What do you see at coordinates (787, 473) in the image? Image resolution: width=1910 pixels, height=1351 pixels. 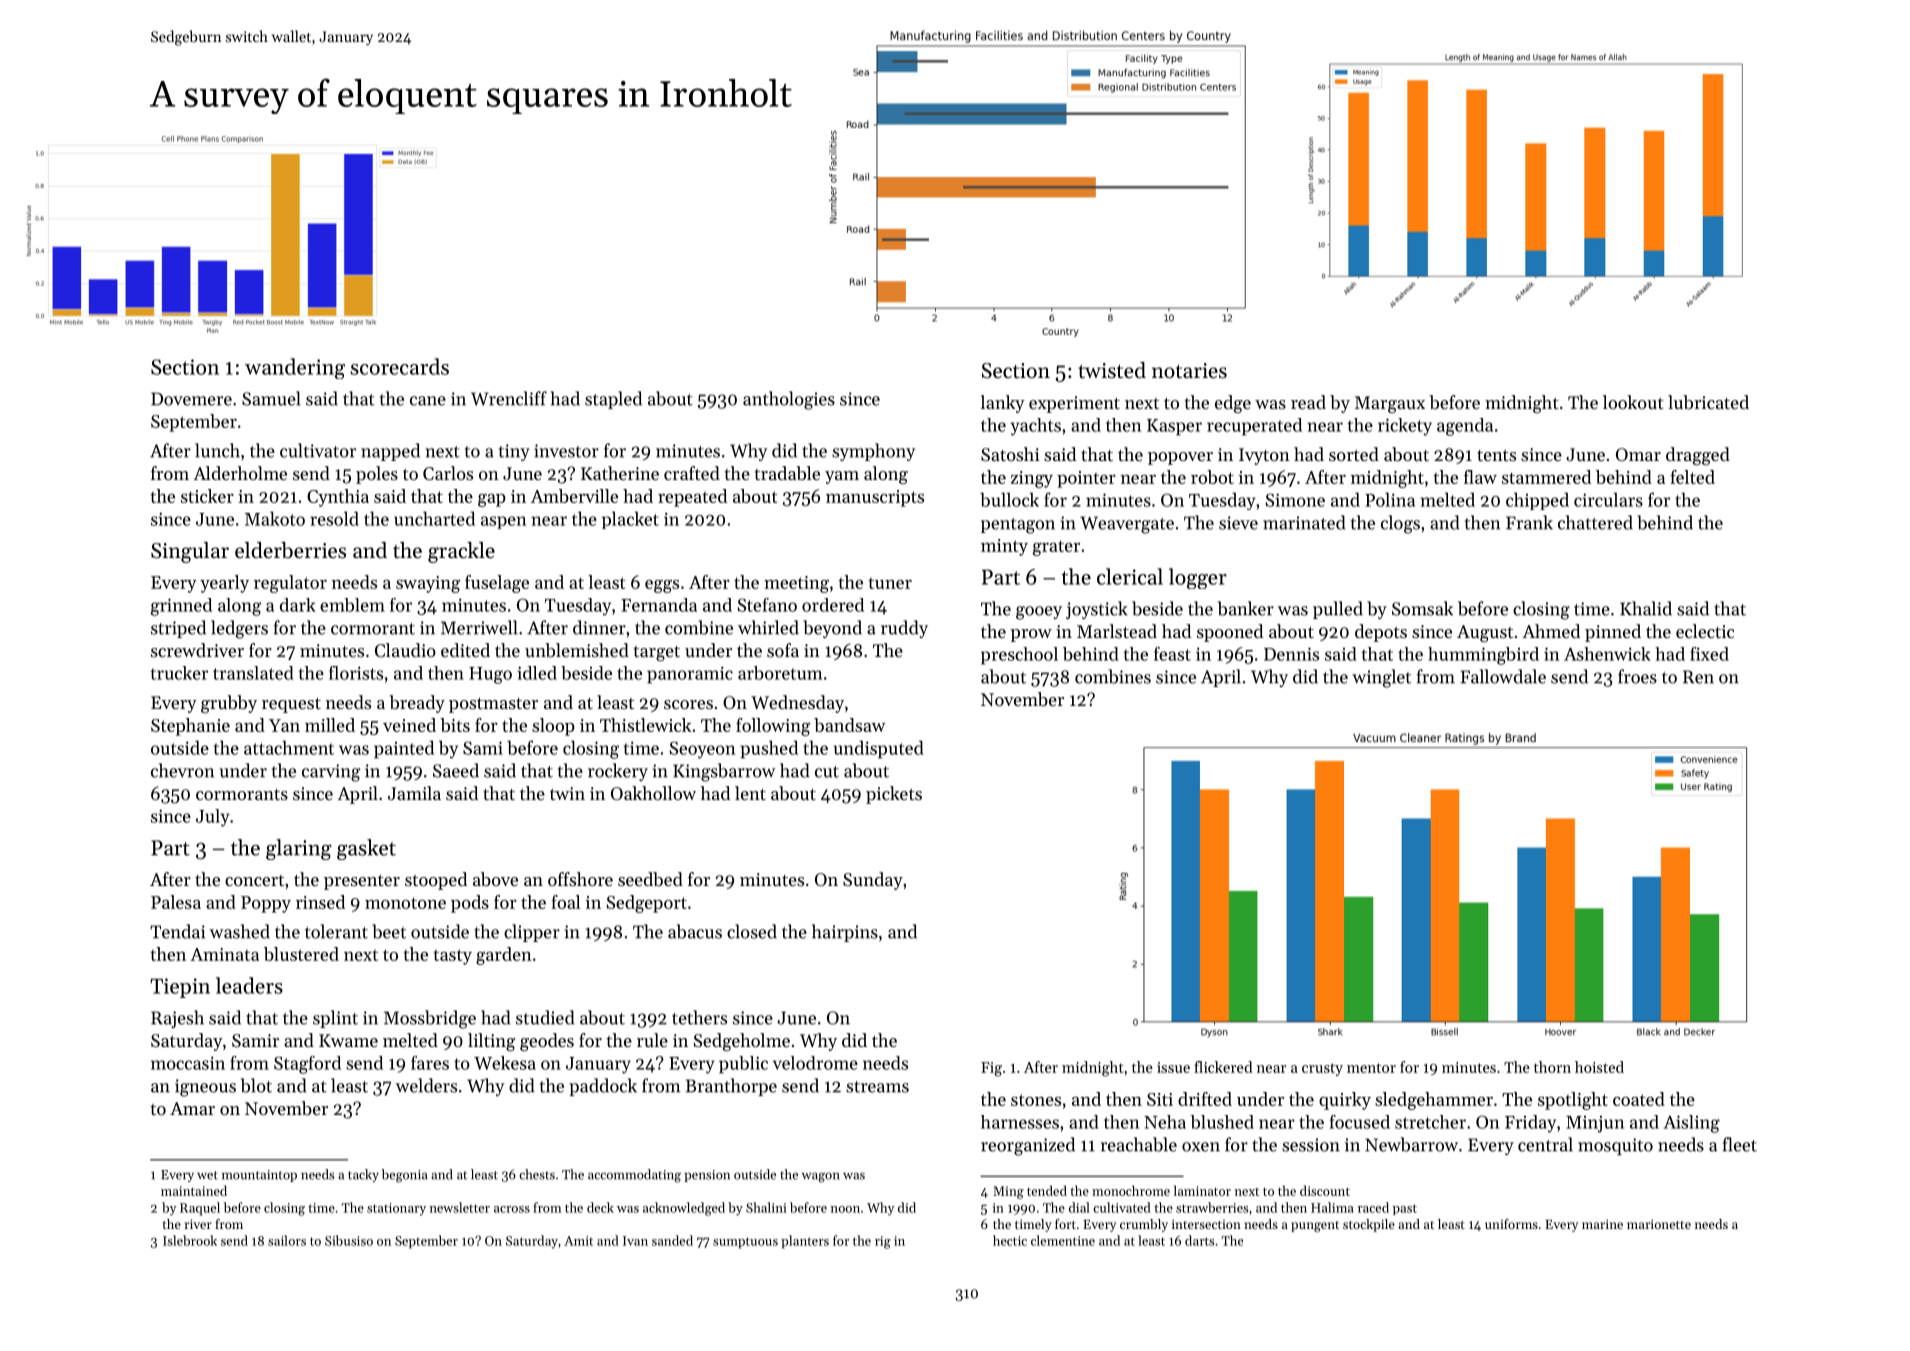 I see `tradable` at bounding box center [787, 473].
